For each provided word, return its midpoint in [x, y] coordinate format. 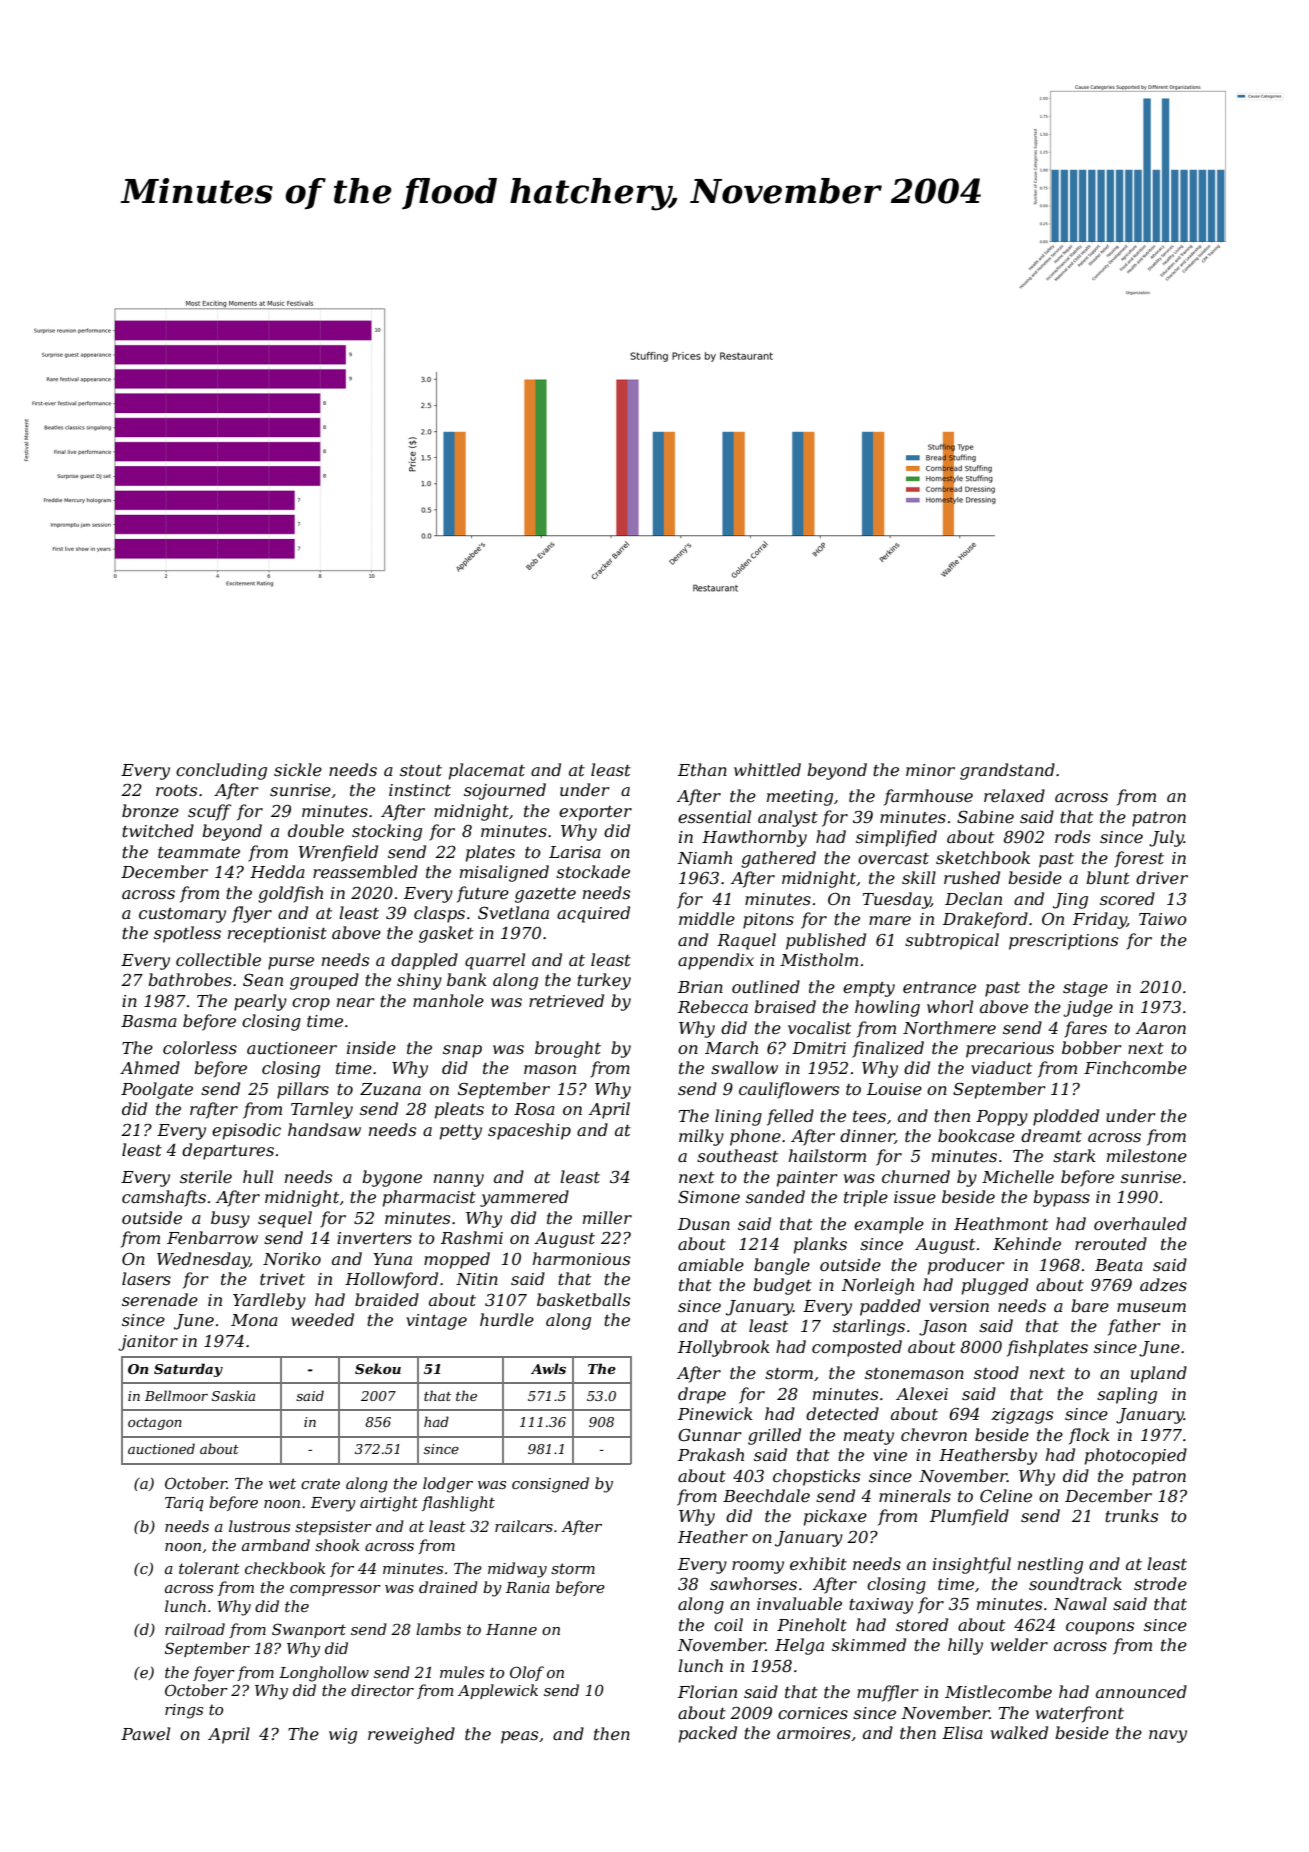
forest [1139, 859]
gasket [446, 934]
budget [782, 1286]
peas [519, 1737]
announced [1141, 1691]
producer [966, 1266]
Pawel [145, 1733]
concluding [221, 771]
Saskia [233, 1395]
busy [230, 1219]
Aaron [1161, 1028]
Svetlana [513, 912]
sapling [1127, 1395]
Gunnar [710, 1435]
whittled [767, 769]
